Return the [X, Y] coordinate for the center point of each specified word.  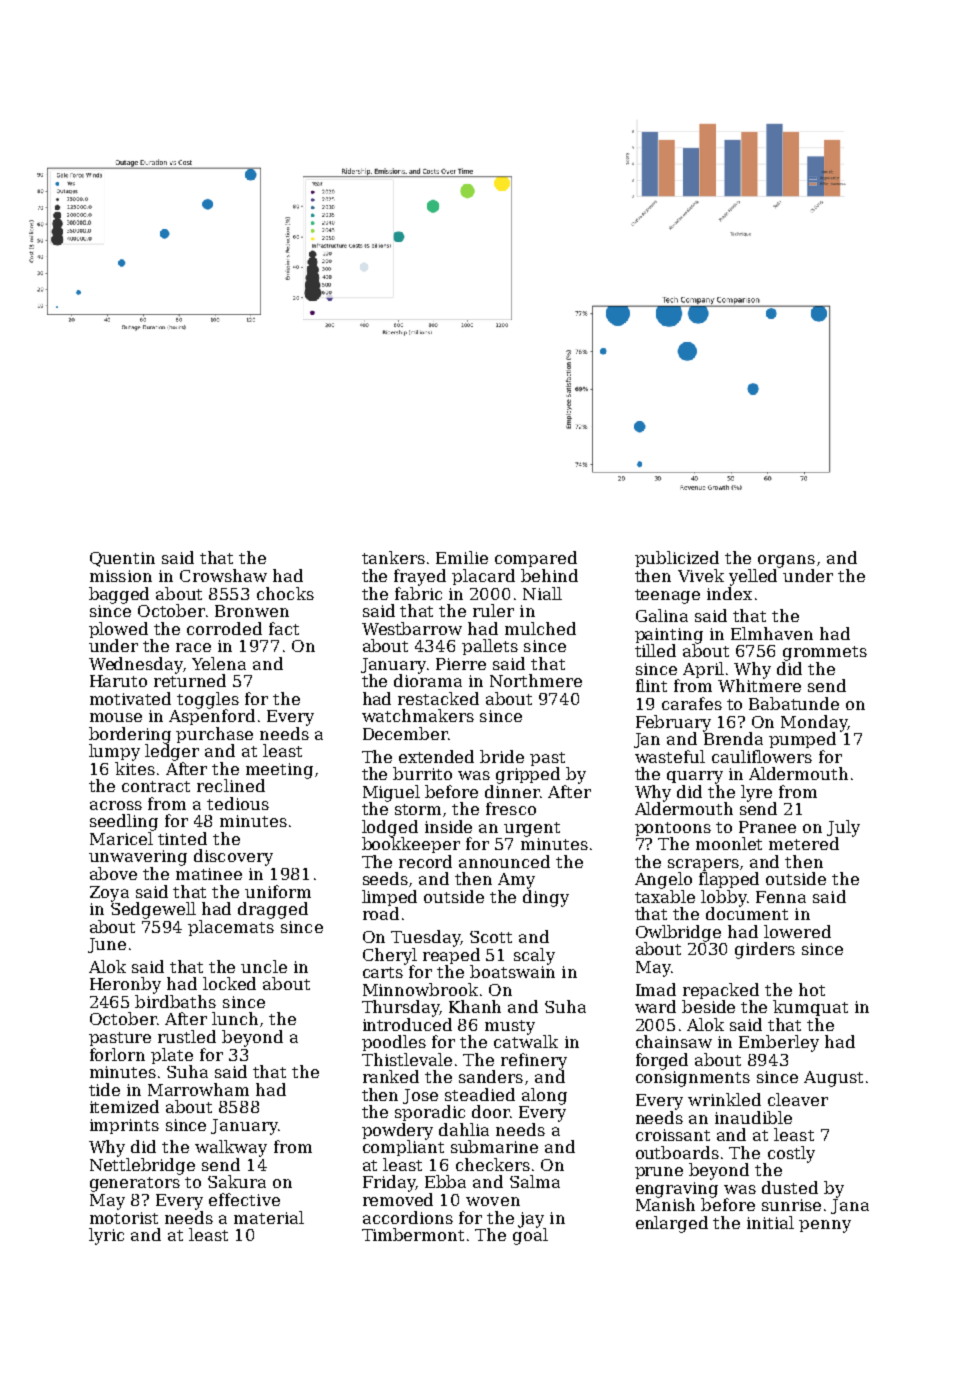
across [116, 805]
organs [786, 561]
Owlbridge [678, 933]
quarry [695, 777]
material [269, 1217]
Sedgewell [153, 910]
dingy [546, 898]
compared [536, 559]
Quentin [122, 559]
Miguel [391, 793]
